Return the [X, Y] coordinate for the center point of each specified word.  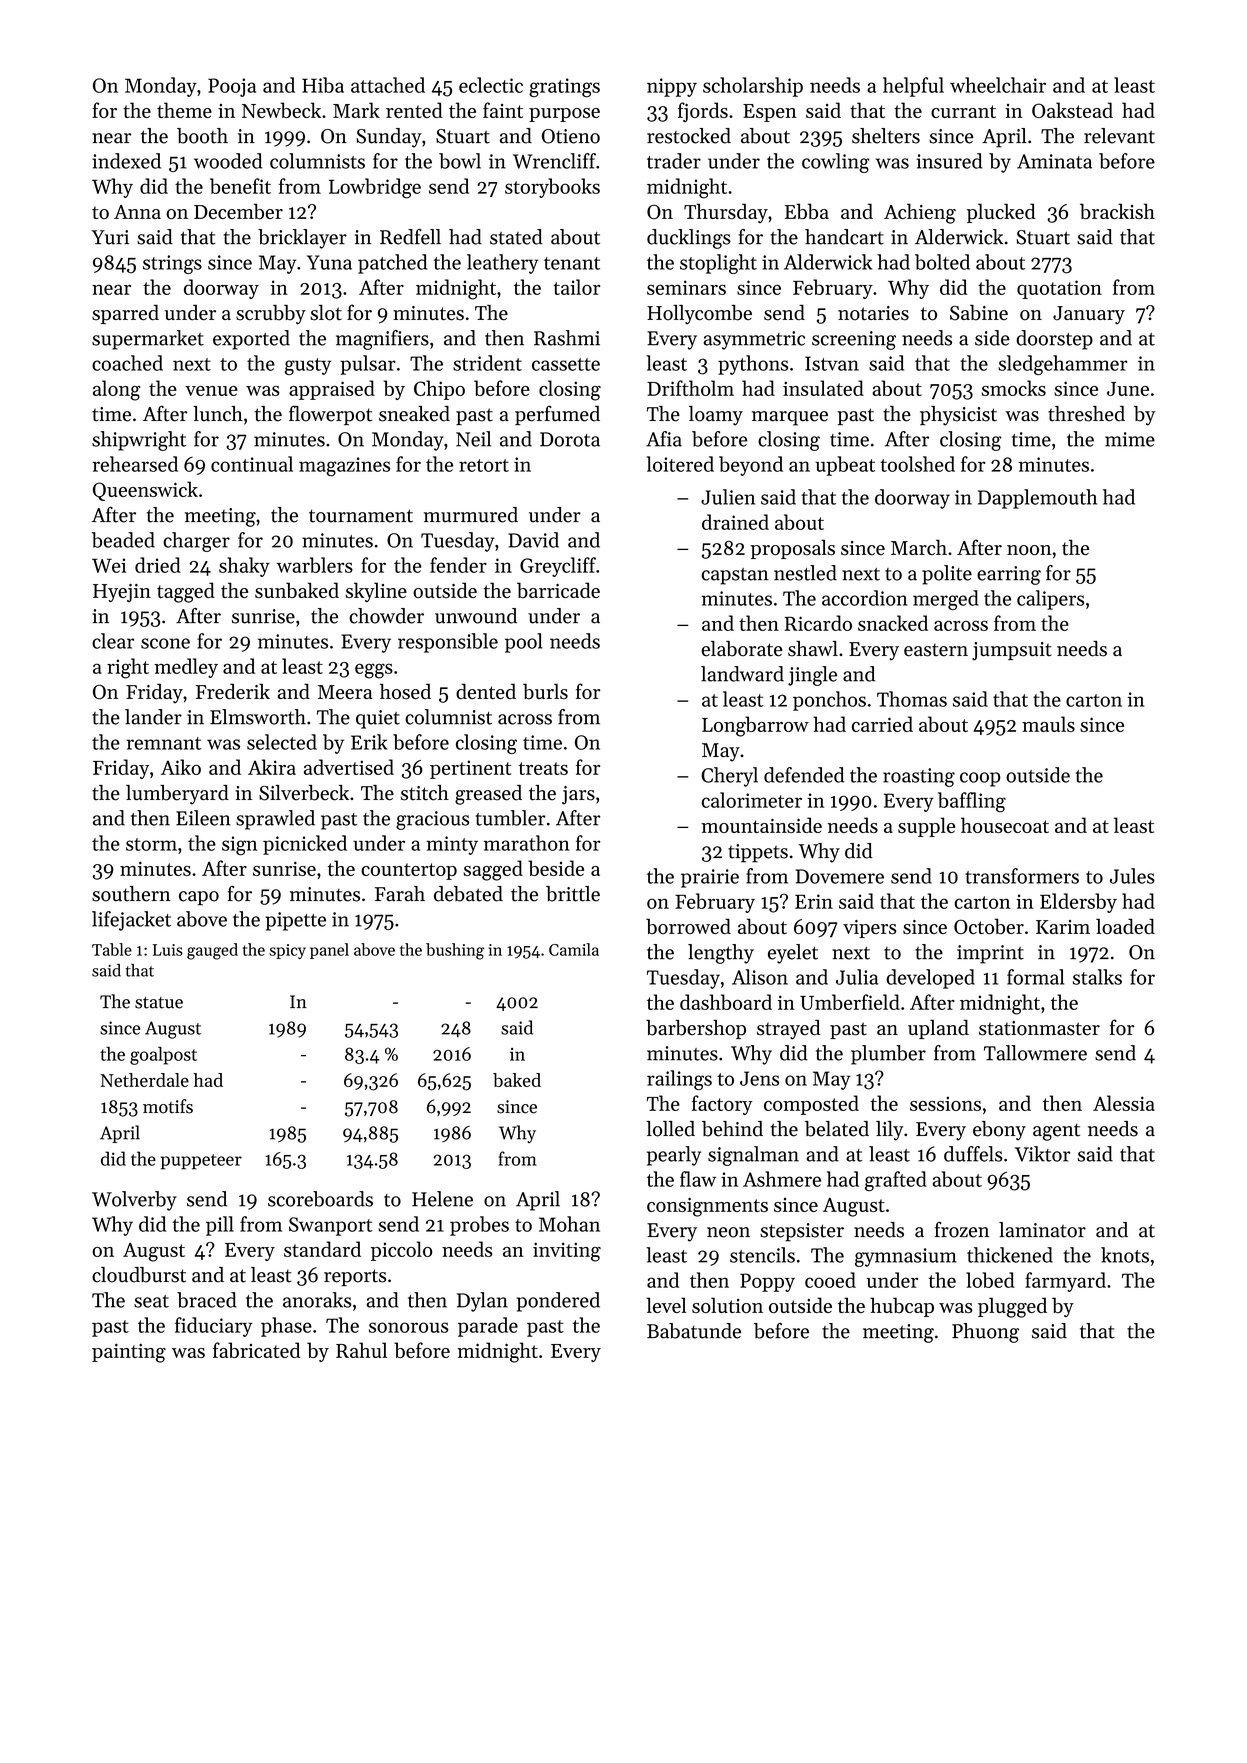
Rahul [361, 1350]
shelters [886, 136]
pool [523, 643]
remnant [163, 743]
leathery [502, 264]
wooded [228, 161]
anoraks [317, 1300]
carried [882, 724]
